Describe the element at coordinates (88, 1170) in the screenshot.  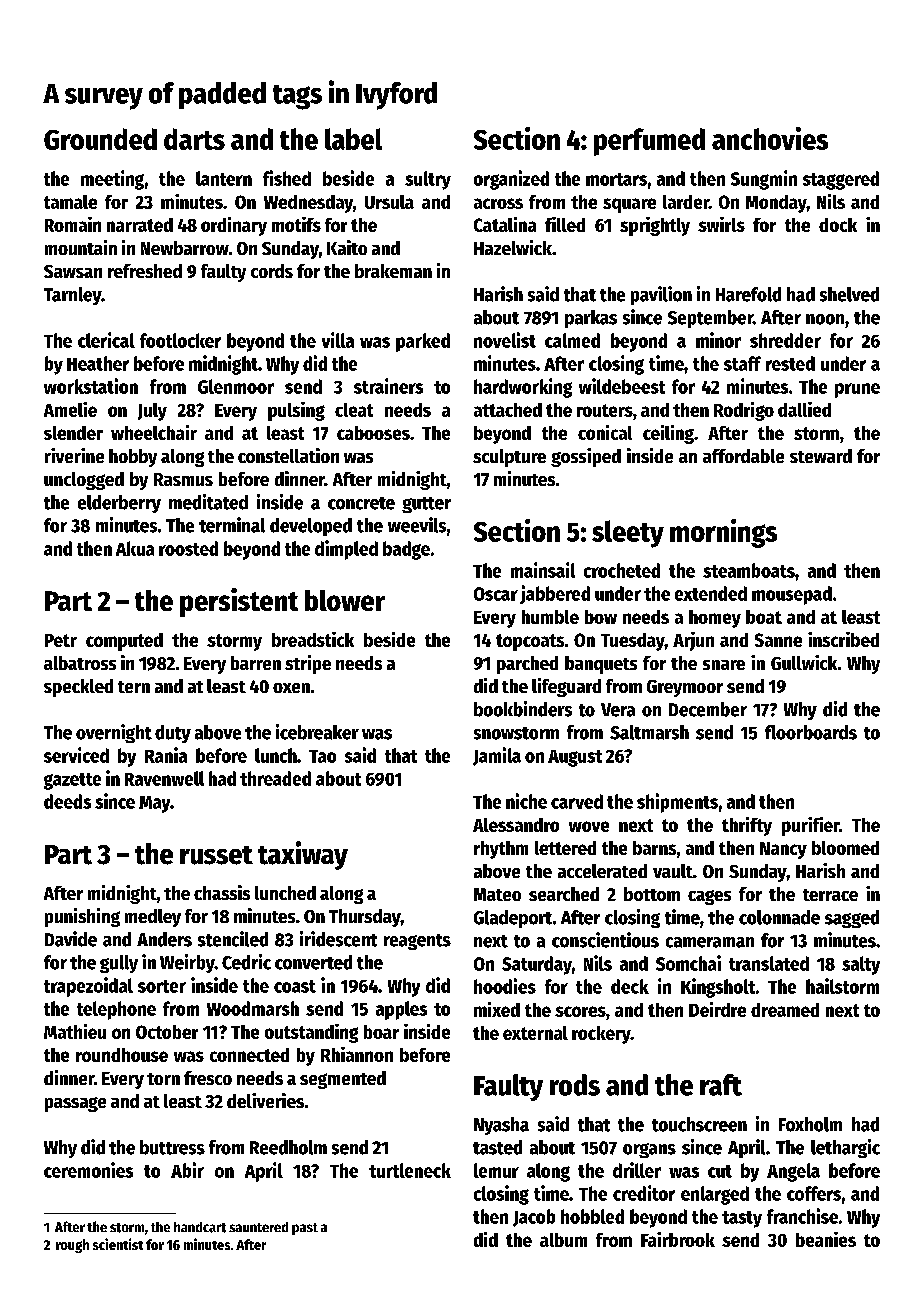
I see `ceremonies` at that location.
